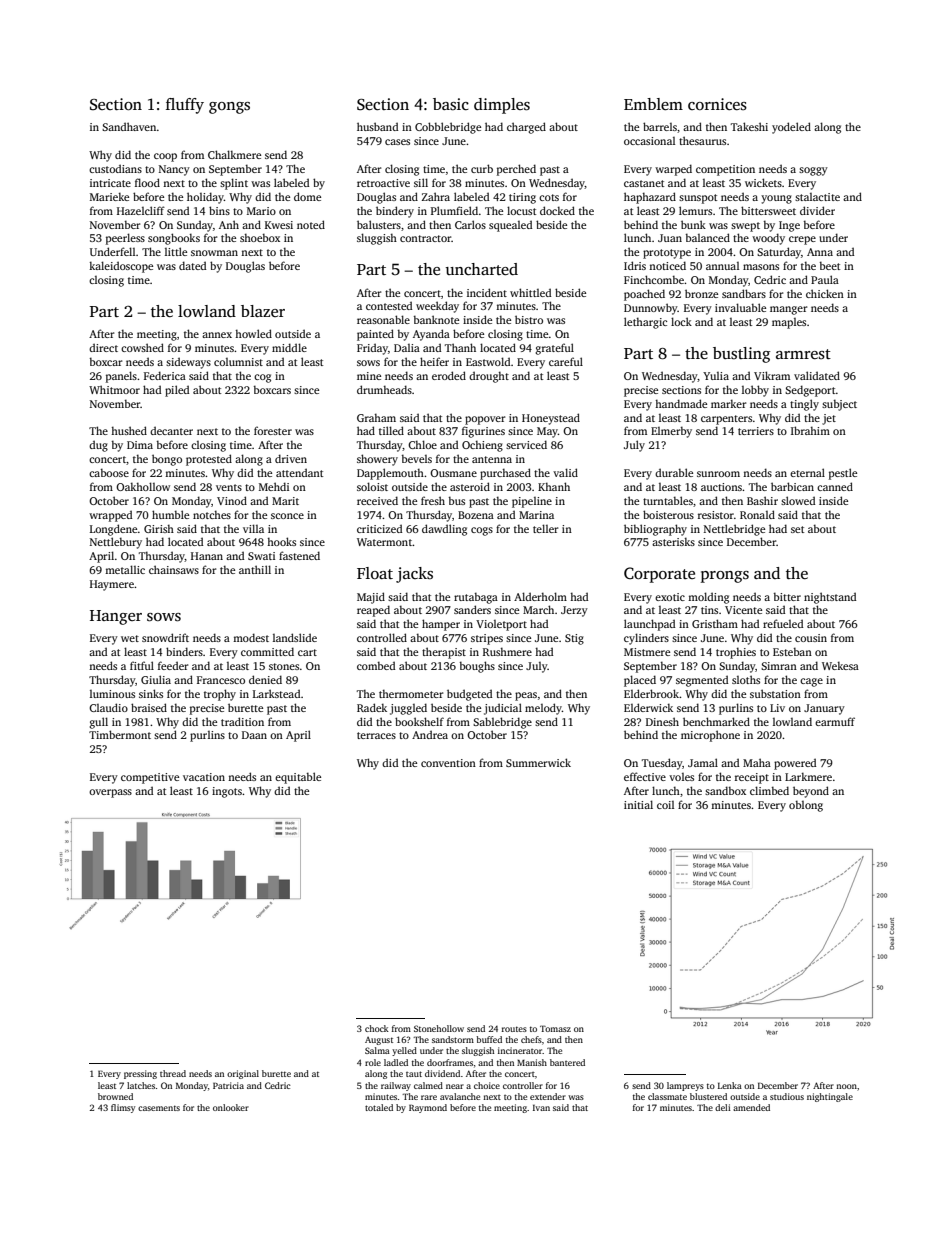 This screenshot has height=1233, width=952. I want to click on Hanan, so click(207, 556).
